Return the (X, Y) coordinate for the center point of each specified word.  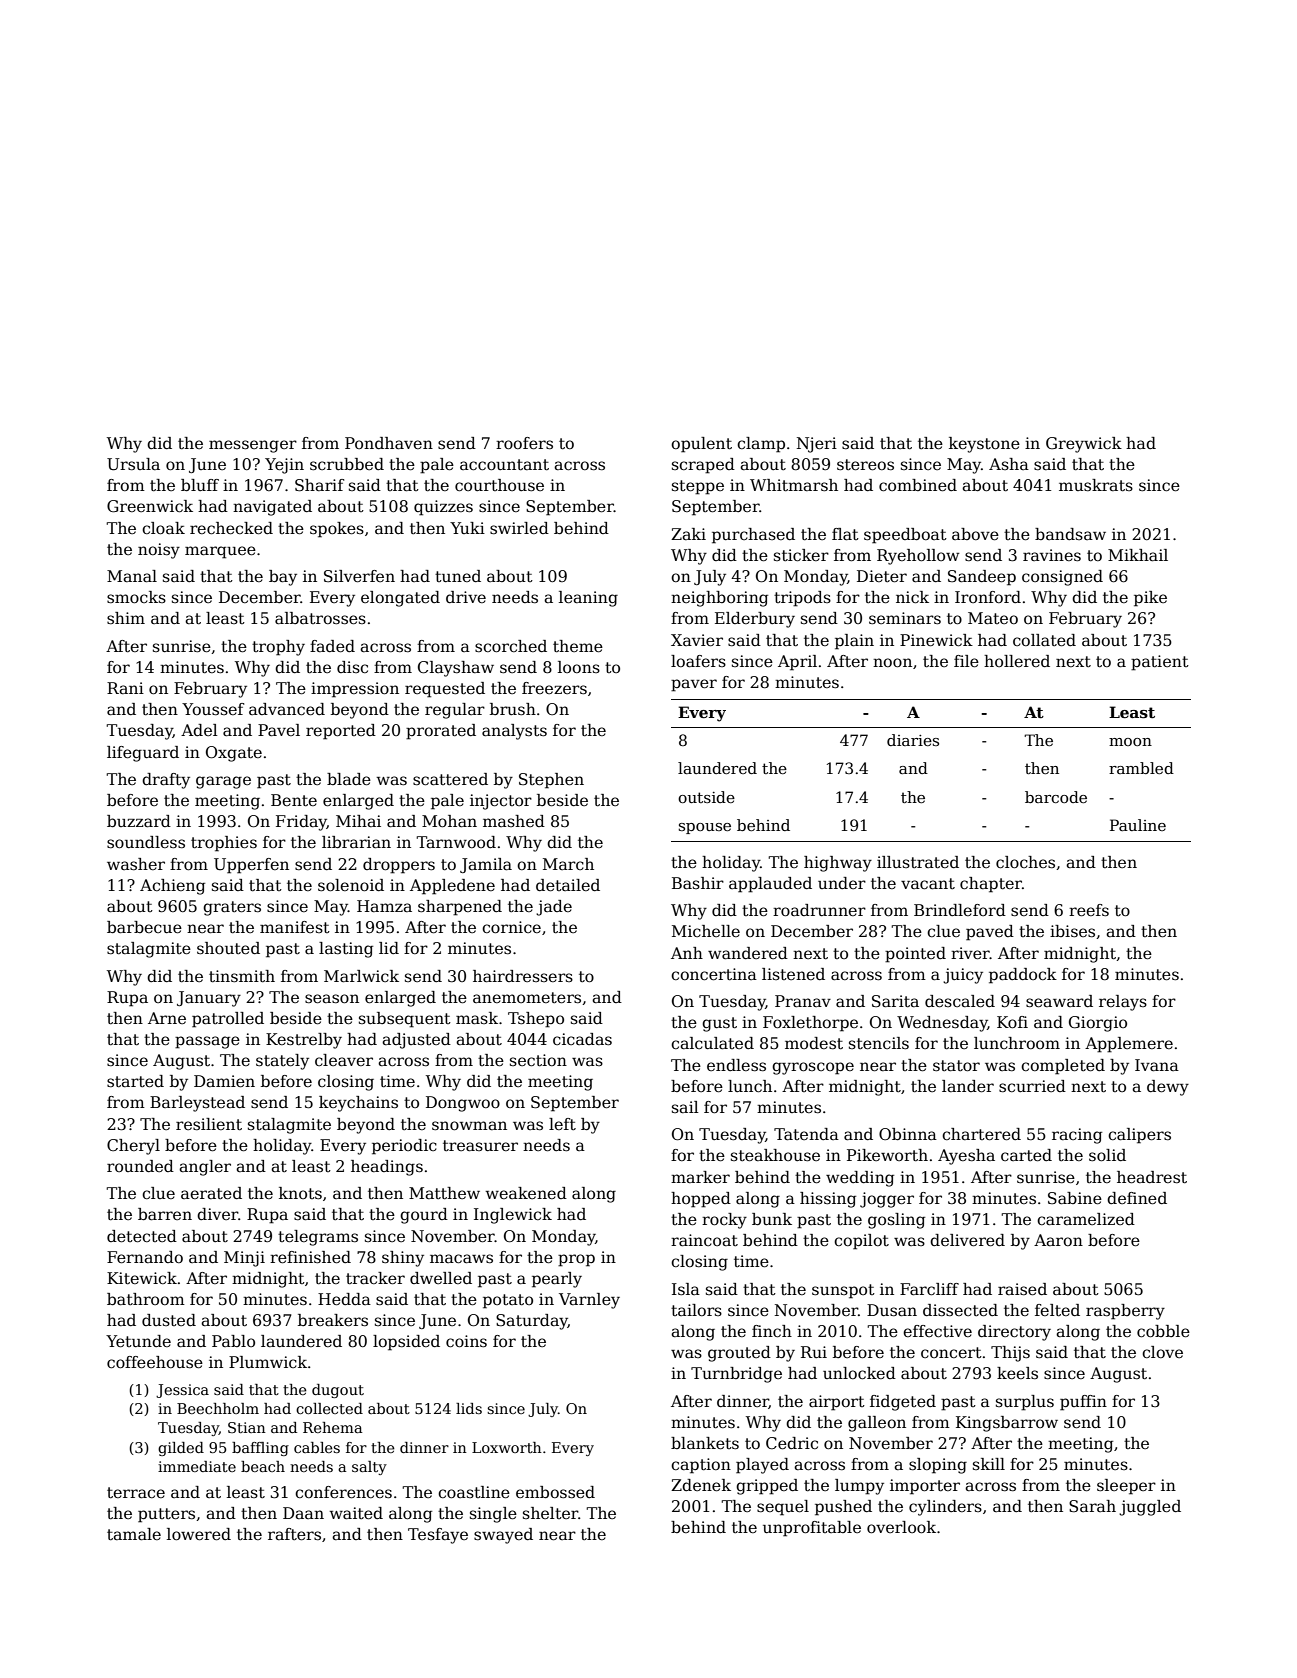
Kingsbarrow (1007, 1424)
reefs (1089, 910)
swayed (503, 1536)
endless (736, 1065)
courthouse (499, 485)
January (209, 999)
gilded (181, 1449)
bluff (200, 485)
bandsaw (1070, 534)
